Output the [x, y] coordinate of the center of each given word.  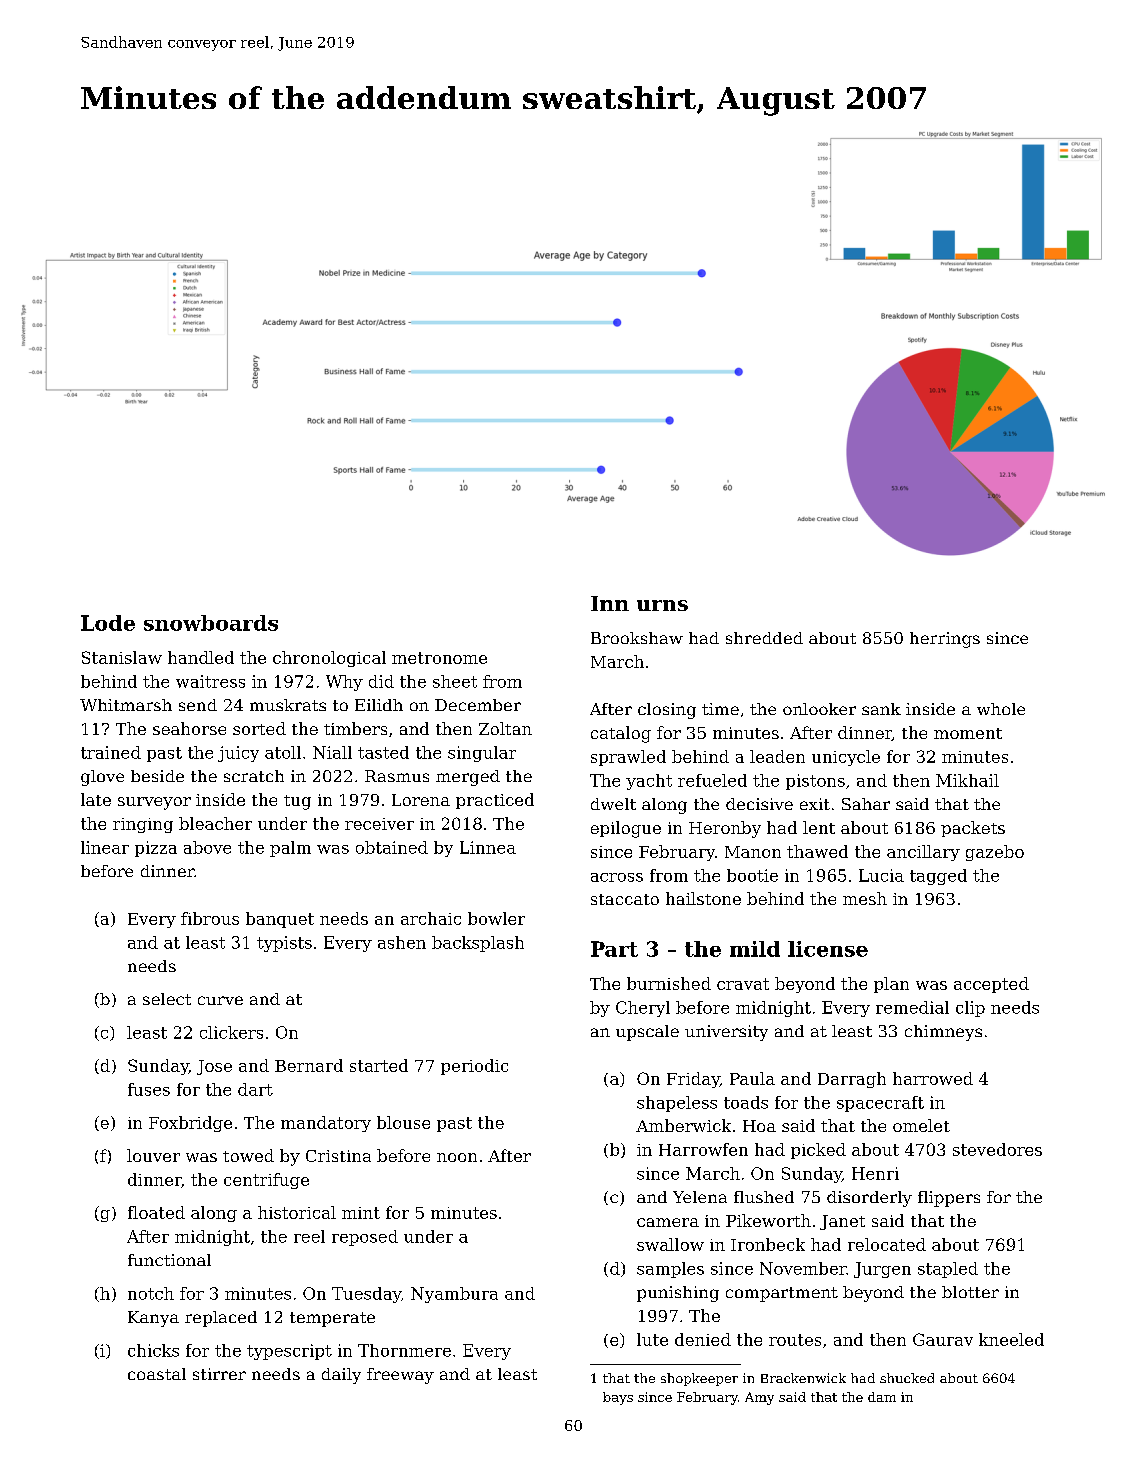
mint [361, 1213]
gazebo [995, 853]
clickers [231, 1032]
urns [662, 605]
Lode [108, 623]
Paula [752, 1078]
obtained [392, 847]
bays [618, 1398]
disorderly [869, 1199]
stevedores [997, 1149]
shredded [764, 638]
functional [169, 1260]
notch [151, 1293]
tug [297, 802]
